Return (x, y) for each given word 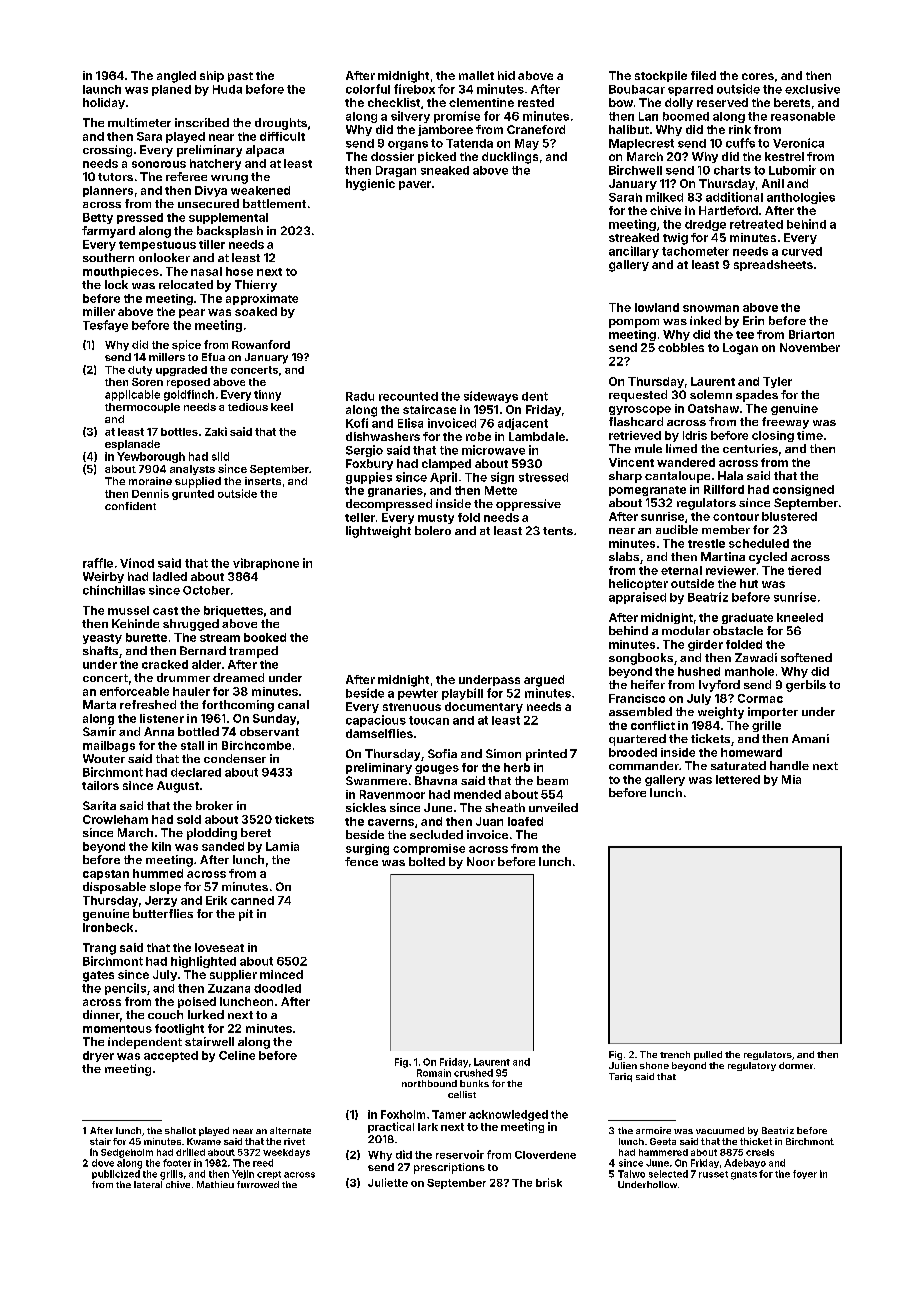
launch (102, 89)
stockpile (661, 76)
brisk (549, 1182)
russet (713, 1174)
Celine (237, 1055)
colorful (368, 89)
